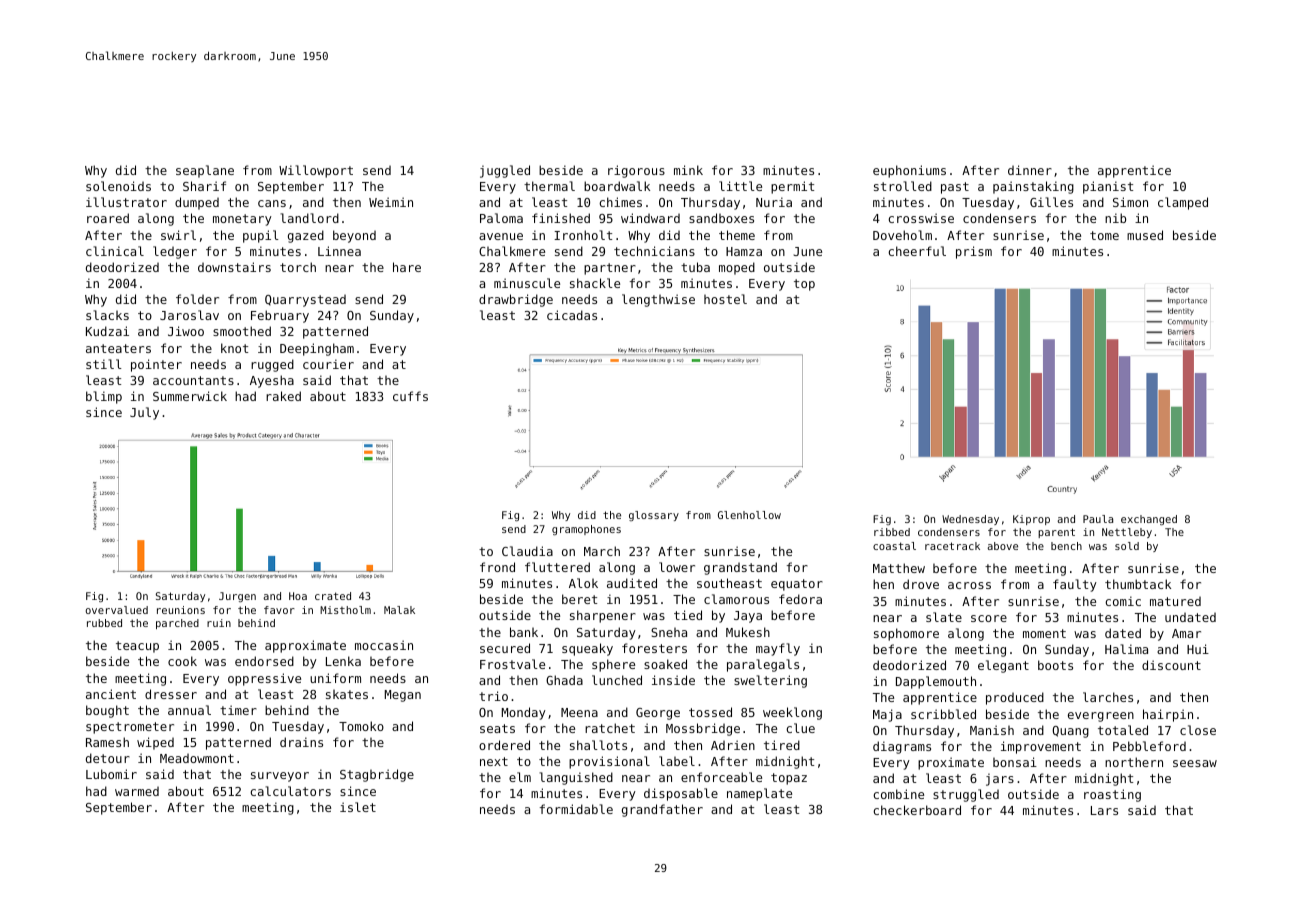 The height and width of the image is (924, 1308). I want to click on Summerwick, so click(190, 396).
